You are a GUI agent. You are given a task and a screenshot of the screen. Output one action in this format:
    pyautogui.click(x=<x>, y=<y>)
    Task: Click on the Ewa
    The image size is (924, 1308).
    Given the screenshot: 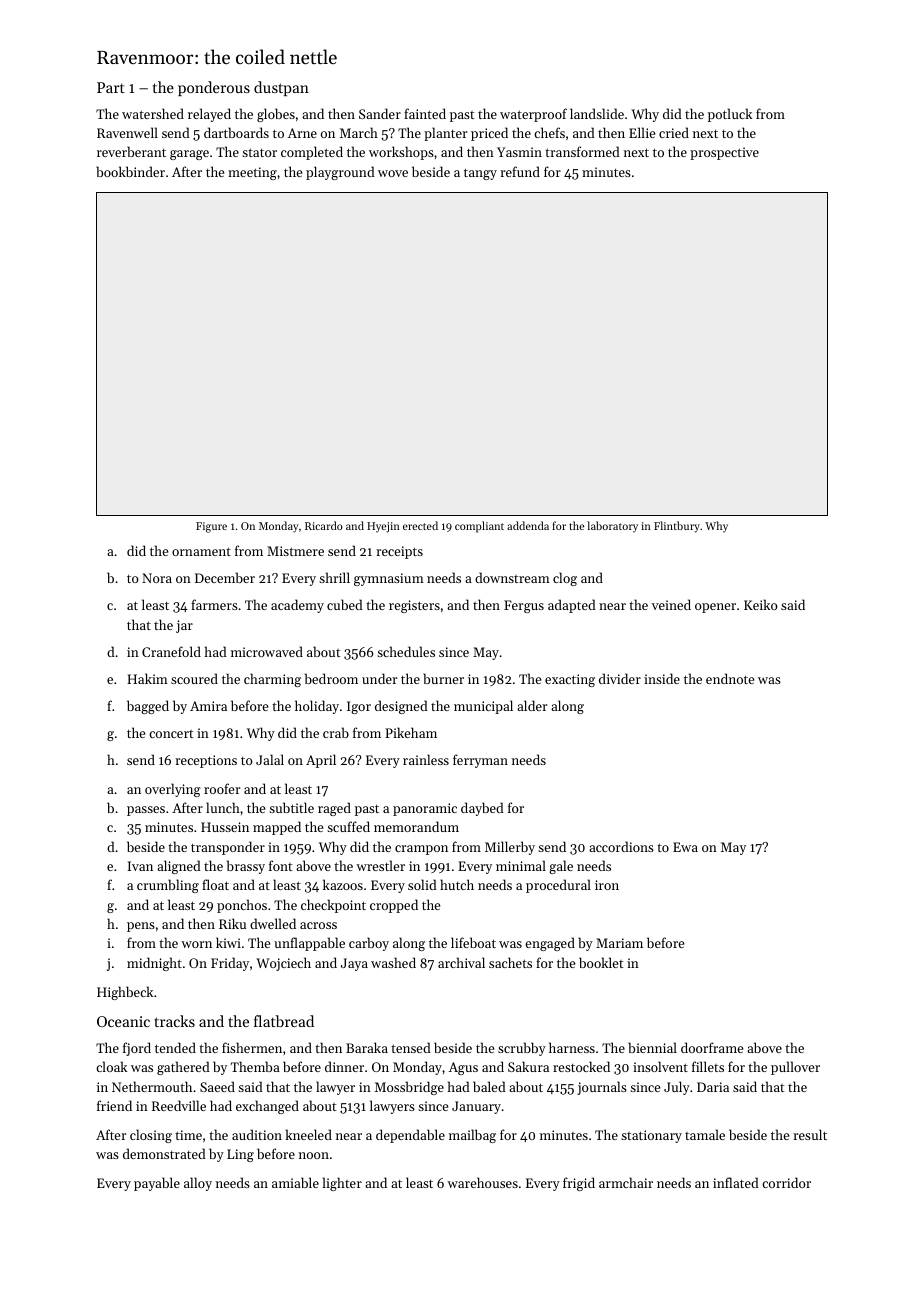 What is the action you would take?
    pyautogui.click(x=685, y=847)
